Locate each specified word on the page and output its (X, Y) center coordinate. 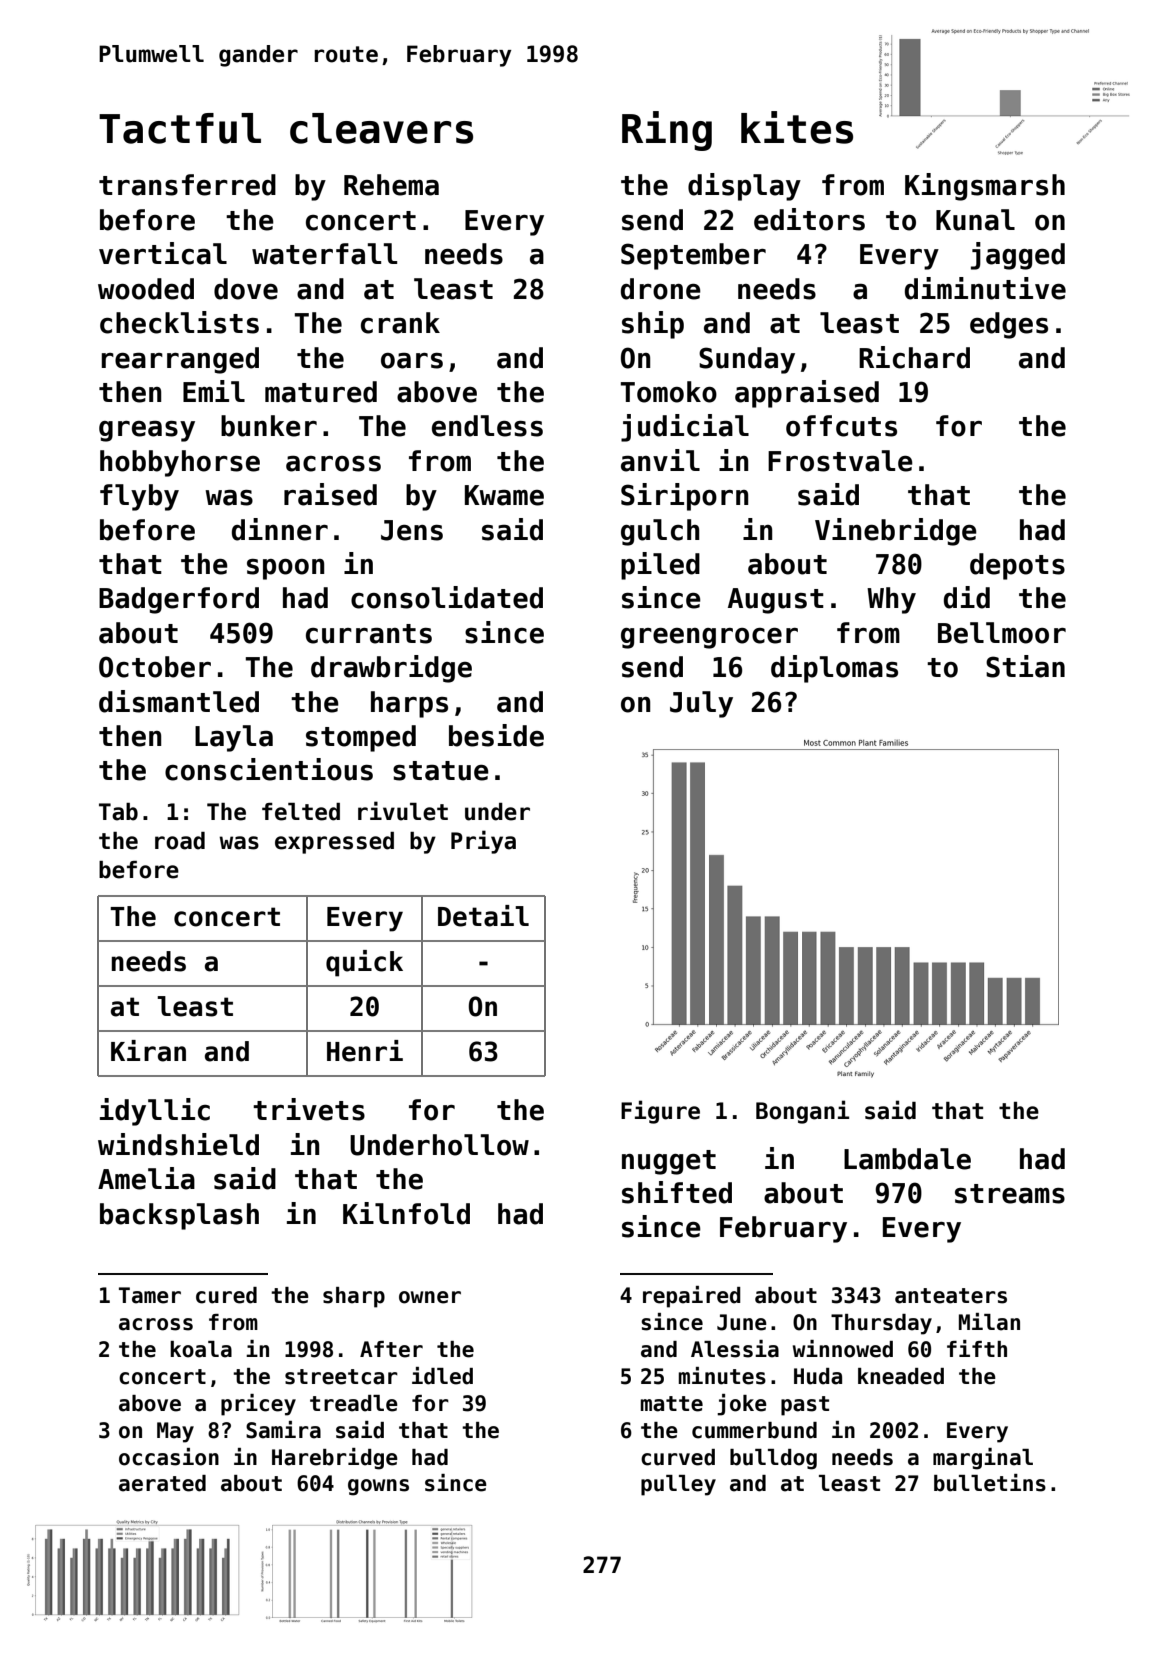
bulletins (990, 1483)
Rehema (391, 185)
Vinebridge (896, 532)
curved (678, 1457)
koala (201, 1349)
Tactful (180, 128)
